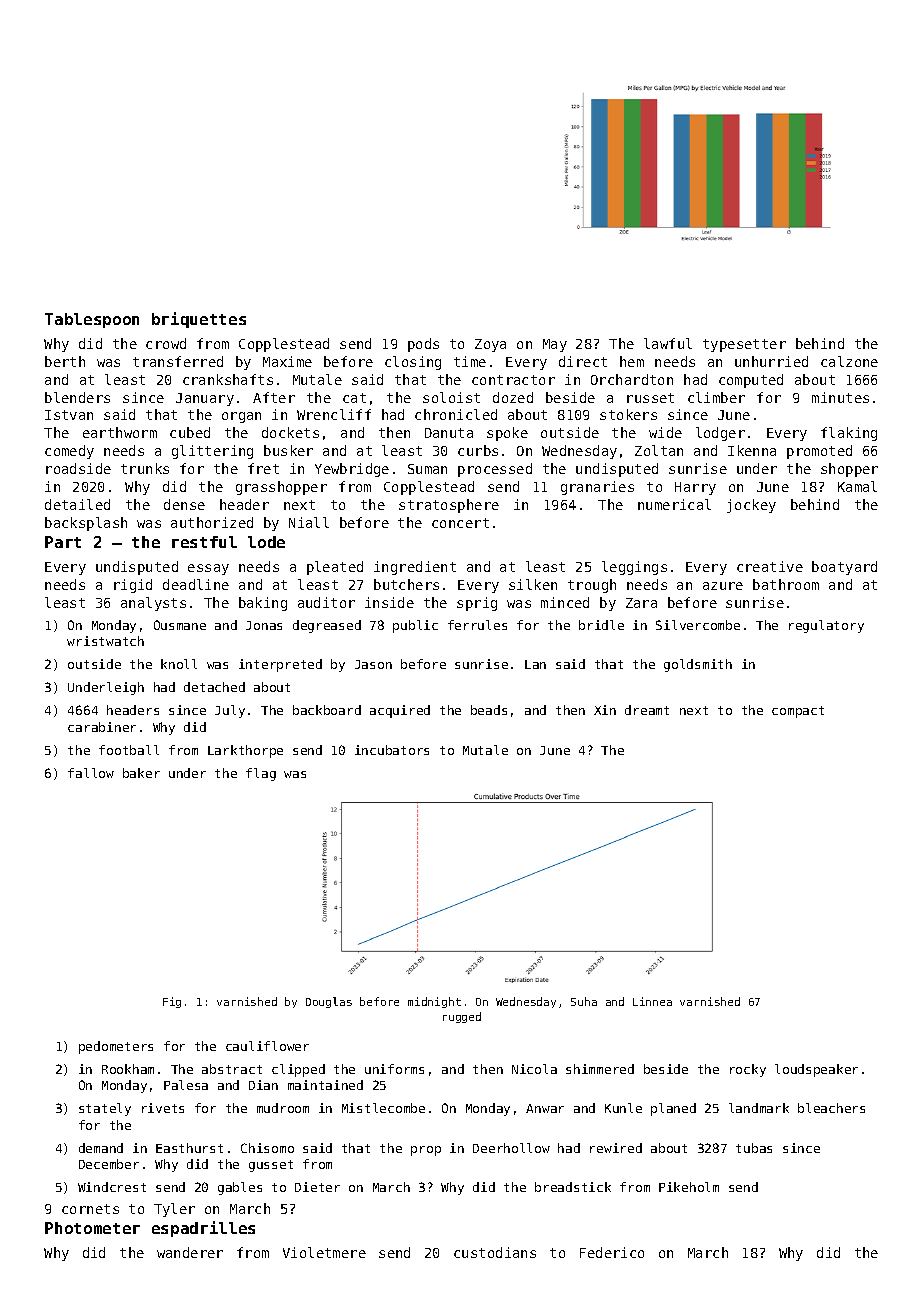 The image size is (924, 1308). Describe the element at coordinates (434, 1002) in the screenshot. I see `midnight` at that location.
